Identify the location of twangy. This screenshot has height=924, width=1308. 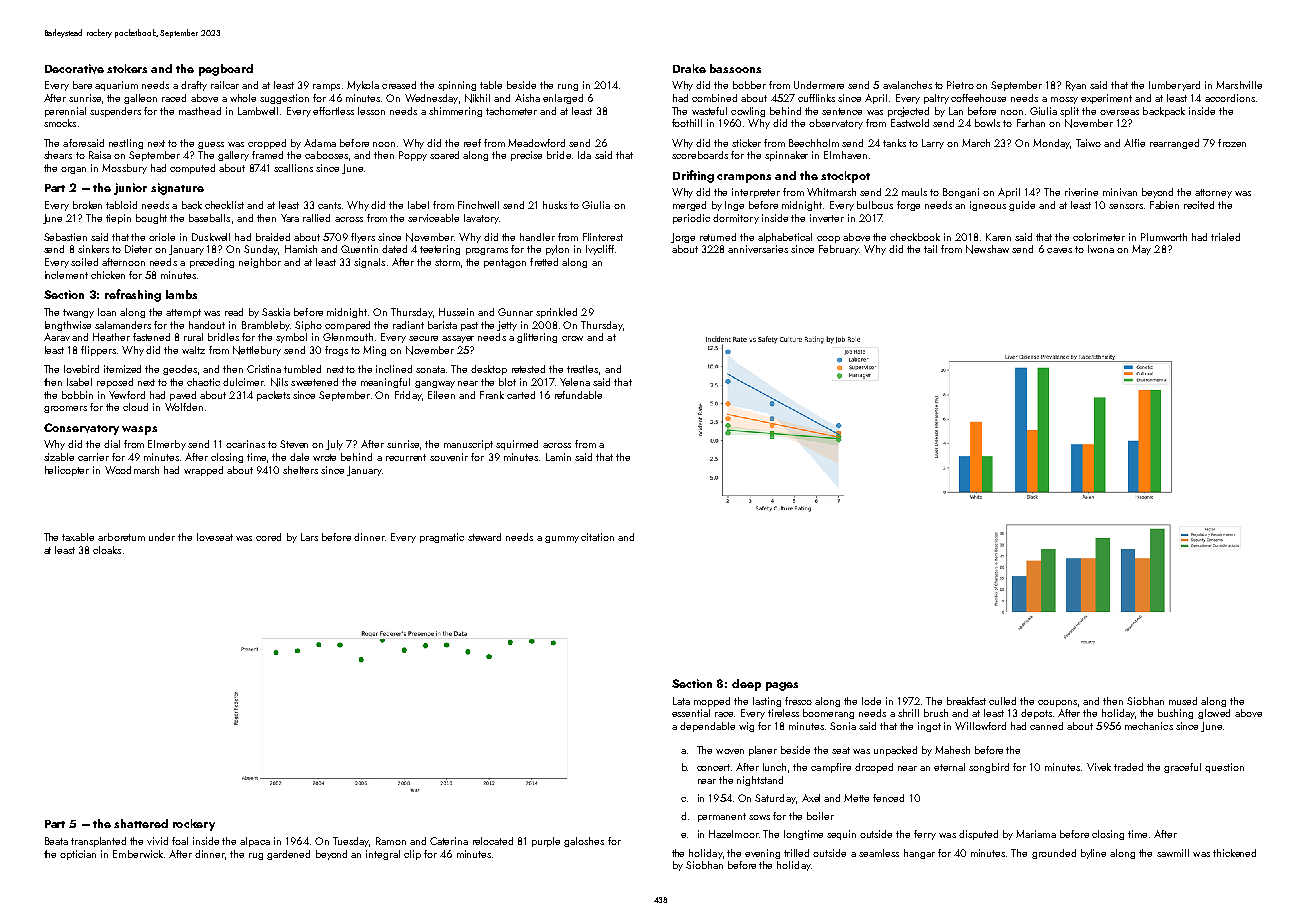
(78, 313).
